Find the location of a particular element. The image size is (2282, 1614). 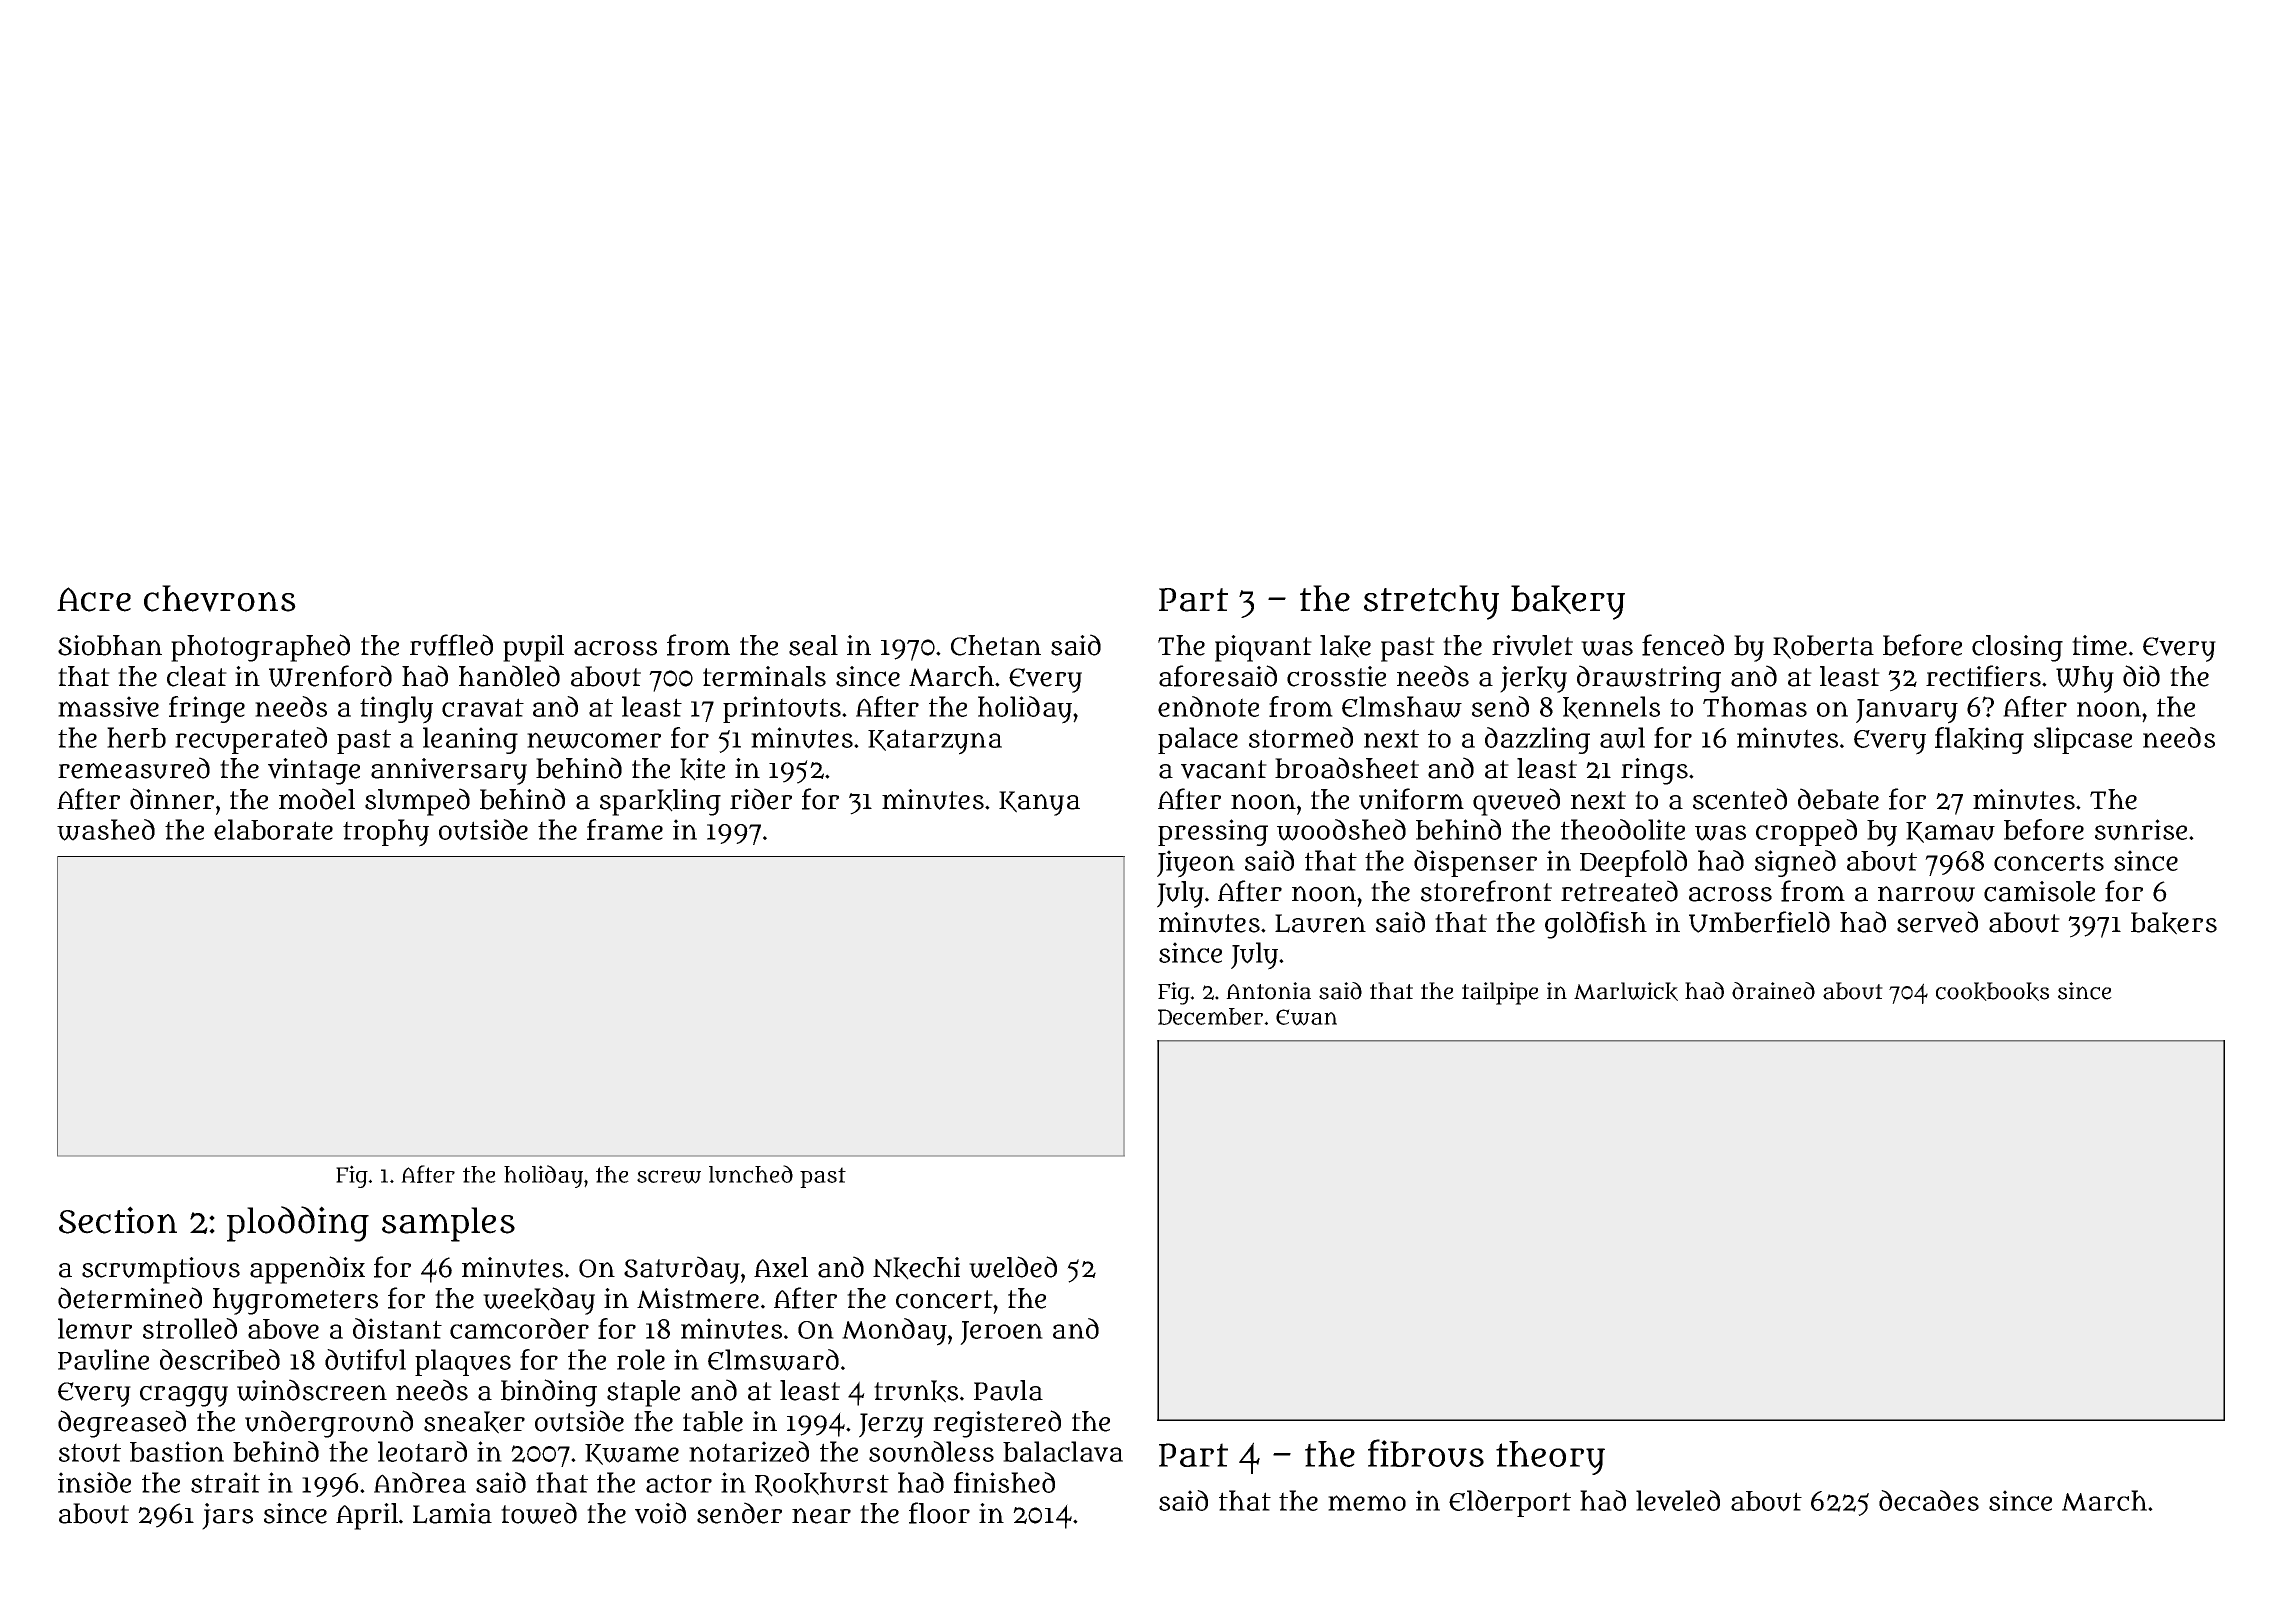

vintage is located at coordinates (314, 771).
